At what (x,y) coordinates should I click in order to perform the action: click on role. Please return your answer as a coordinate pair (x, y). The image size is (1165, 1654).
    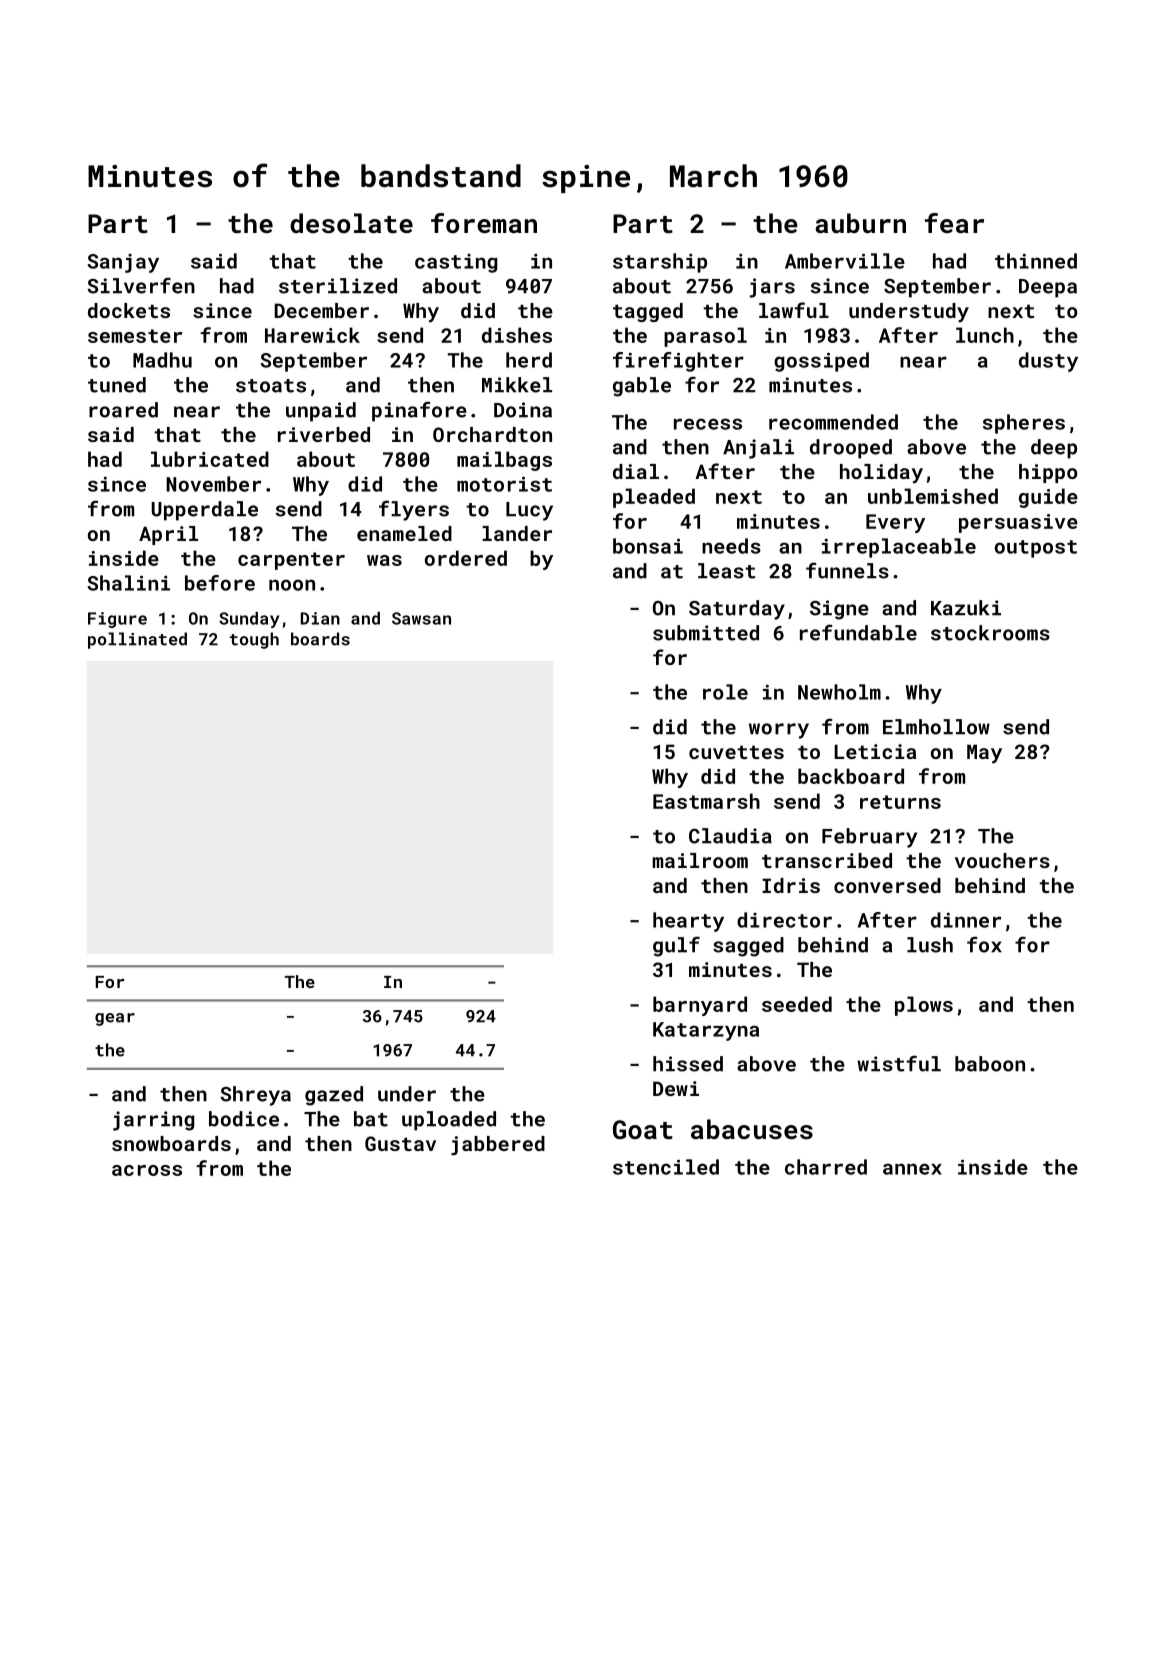
    Looking at the image, I should click on (725, 692).
